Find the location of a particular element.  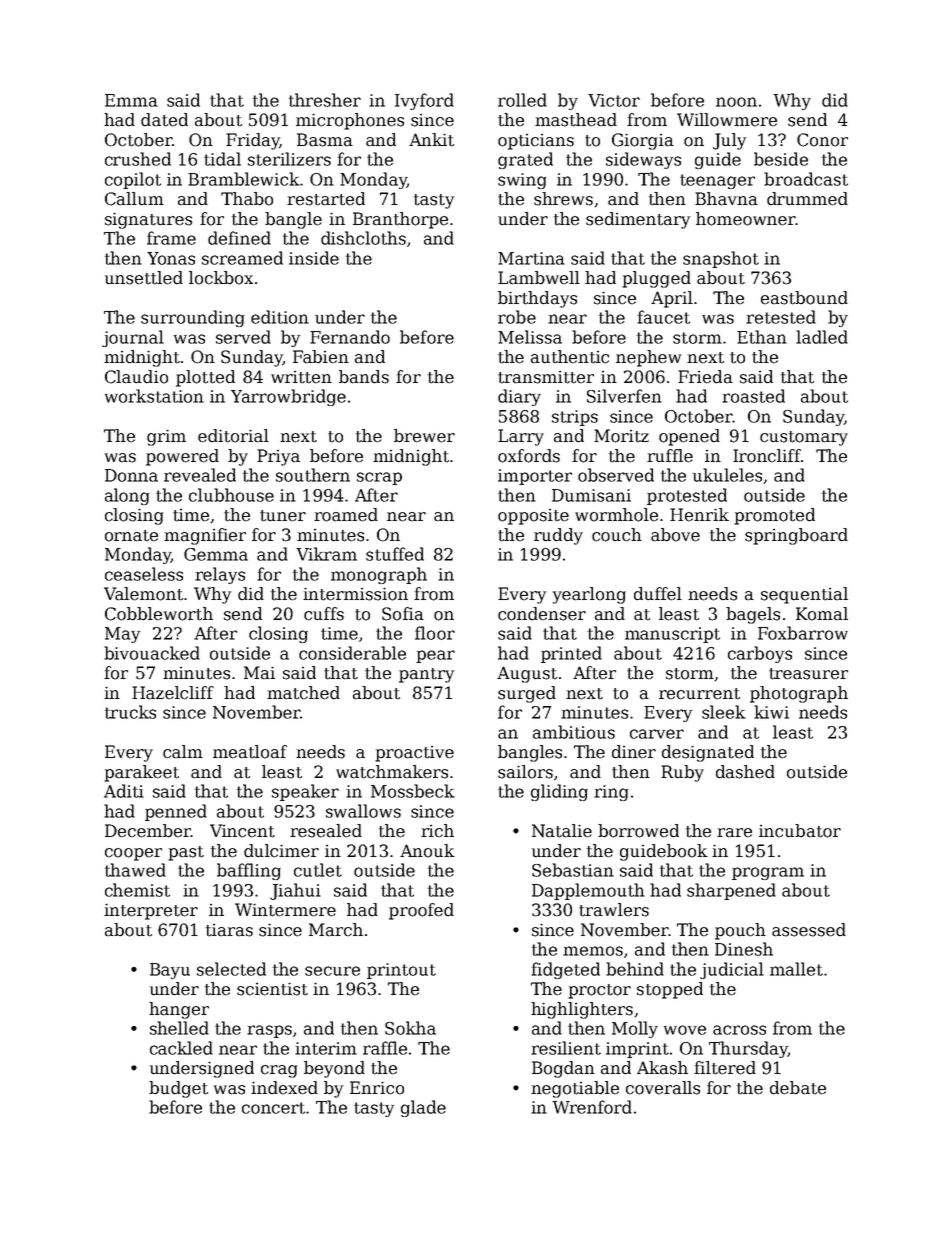

meatloaf is located at coordinates (250, 752).
